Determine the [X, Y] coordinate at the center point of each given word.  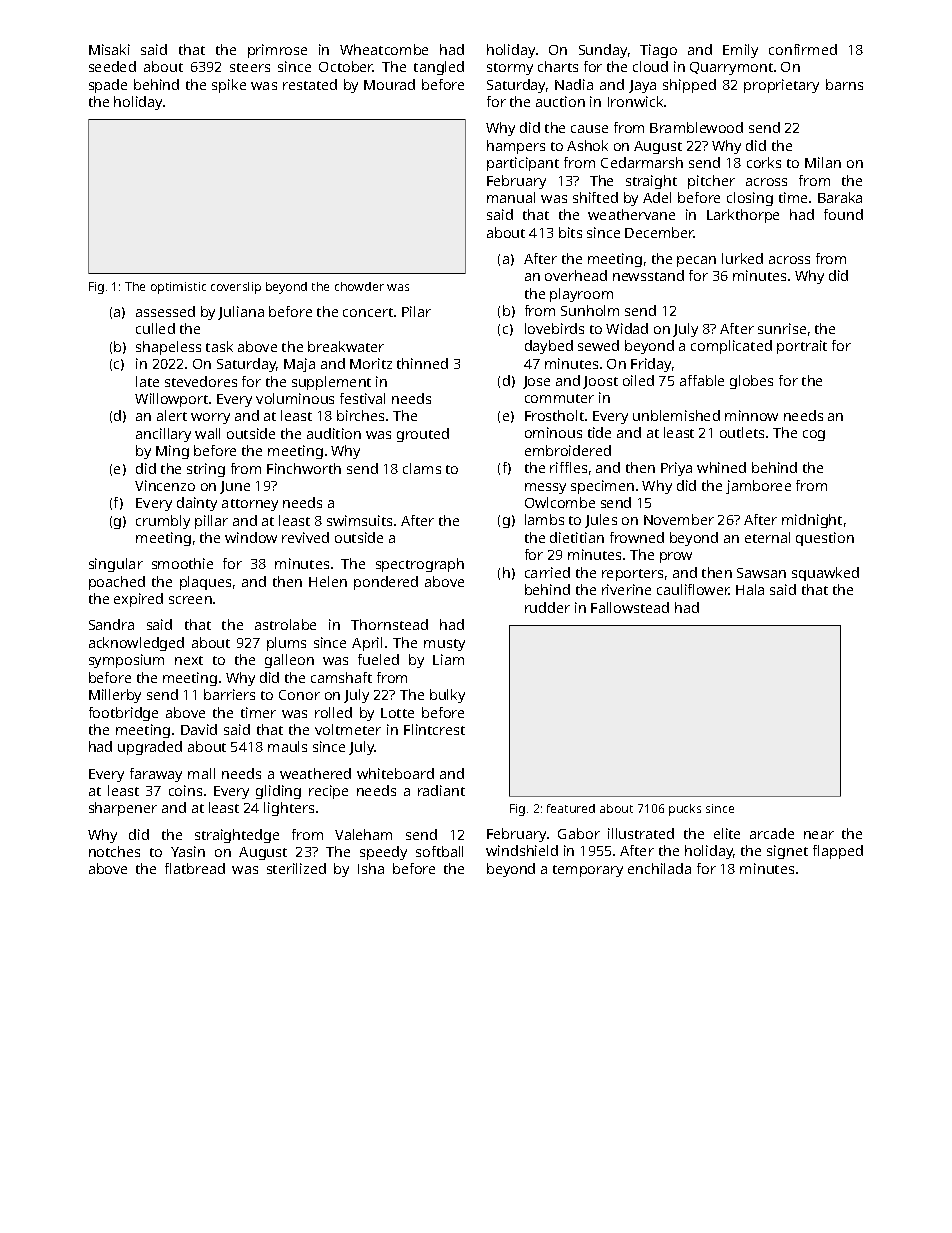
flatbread [195, 868]
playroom [581, 295]
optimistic [178, 288]
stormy [510, 69]
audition [334, 433]
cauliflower [693, 589]
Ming [172, 452]
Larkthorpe [743, 216]
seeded [112, 66]
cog [814, 435]
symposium [126, 661]
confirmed [803, 49]
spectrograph [420, 565]
